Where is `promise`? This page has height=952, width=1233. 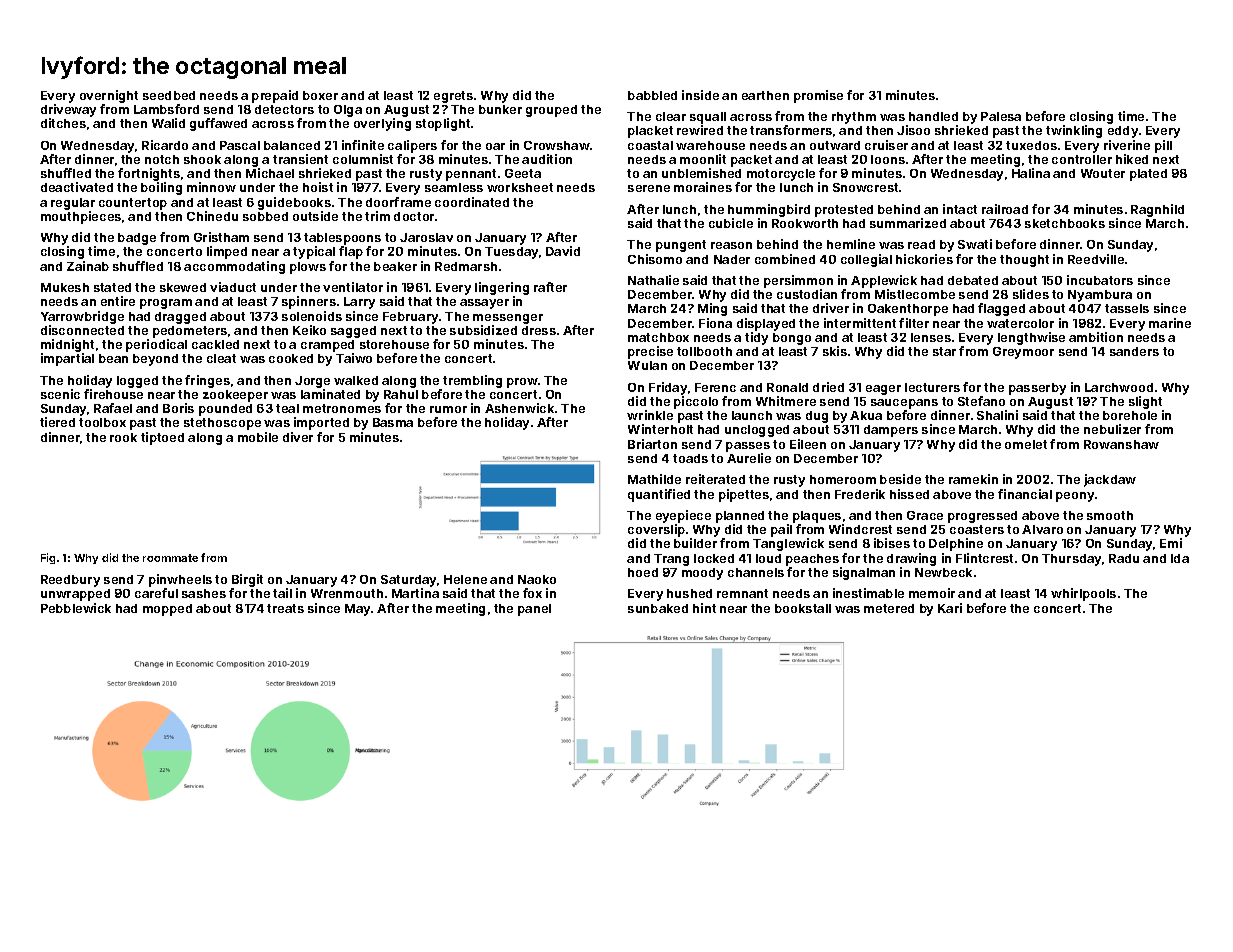 promise is located at coordinates (818, 96).
